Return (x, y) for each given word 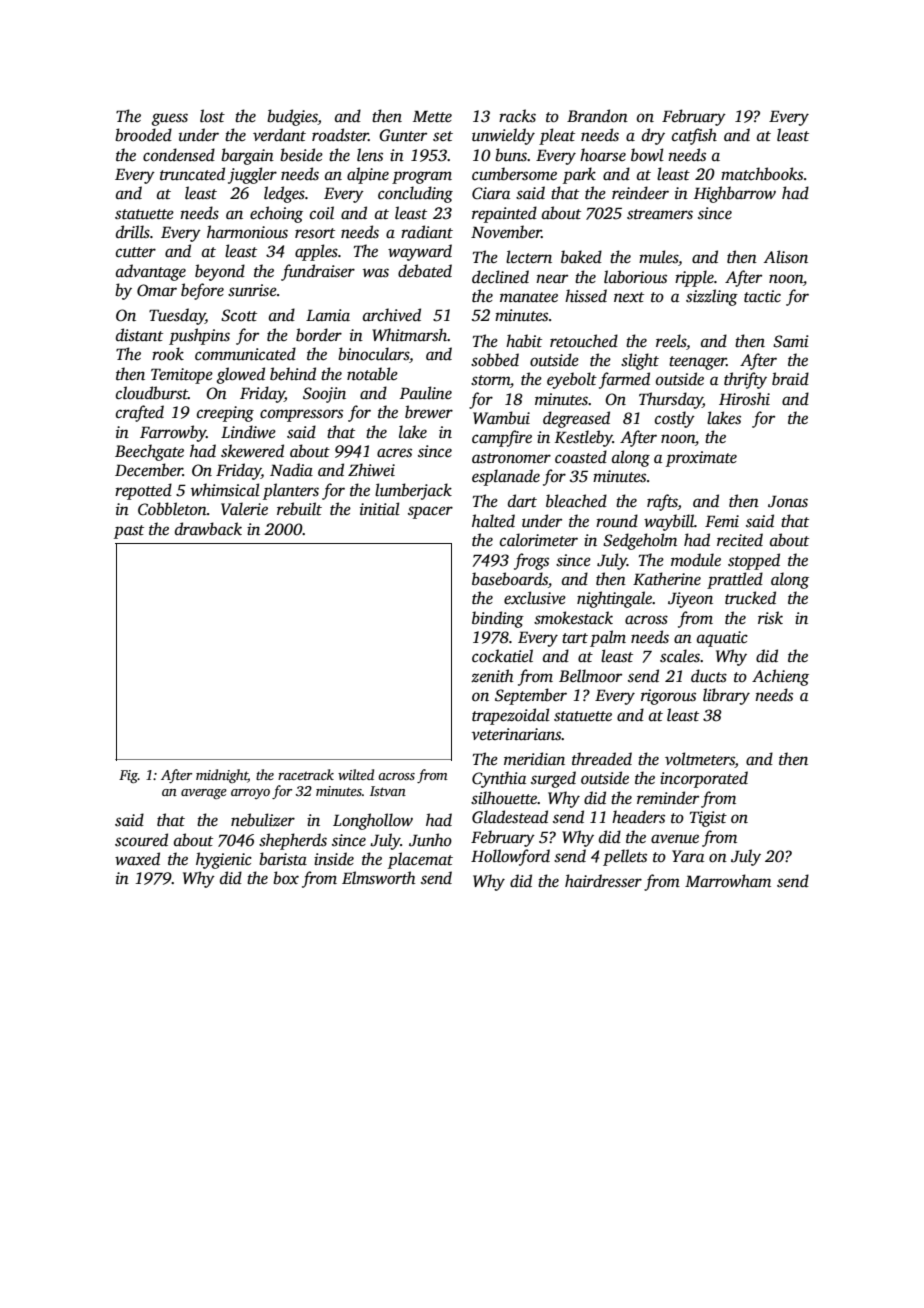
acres (394, 453)
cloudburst (152, 393)
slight (640, 361)
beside (301, 155)
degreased (576, 419)
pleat (557, 136)
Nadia (291, 469)
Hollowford (510, 857)
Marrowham (728, 881)
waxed (137, 858)
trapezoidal (511, 716)
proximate (701, 459)
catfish (694, 136)
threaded (602, 759)
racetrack (306, 774)
